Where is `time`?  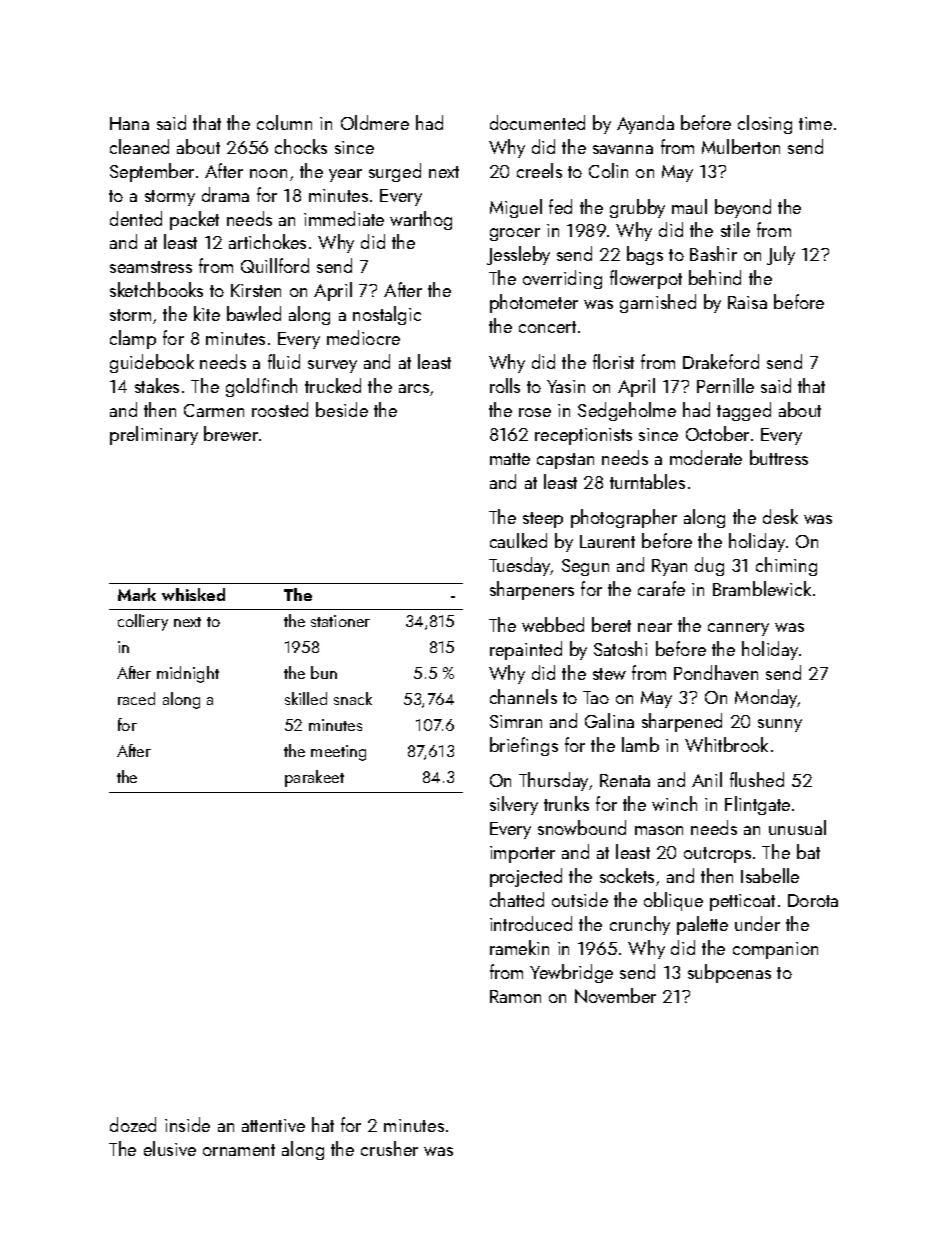
time is located at coordinates (815, 123).
